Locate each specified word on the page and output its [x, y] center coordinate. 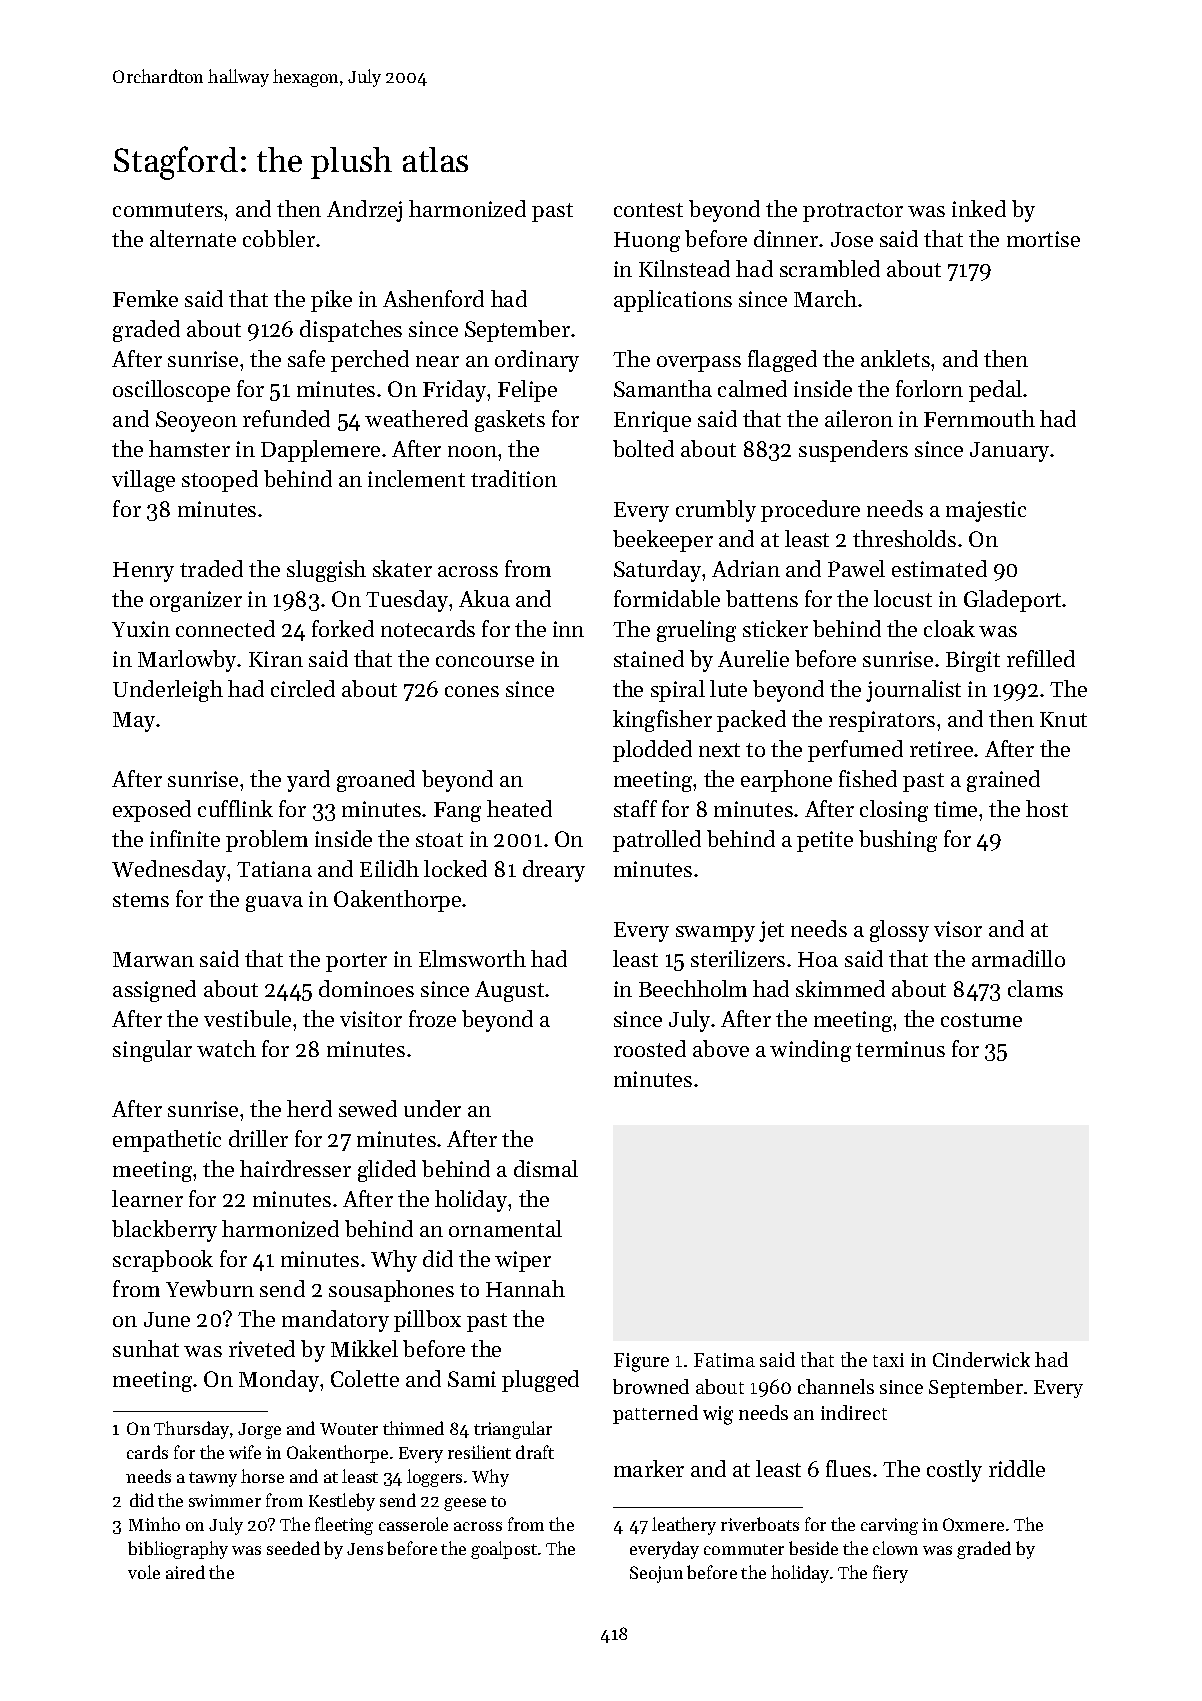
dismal [546, 1168]
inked [979, 208]
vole [144, 1572]
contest [648, 210]
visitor [371, 1019]
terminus [900, 1049]
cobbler [279, 238]
